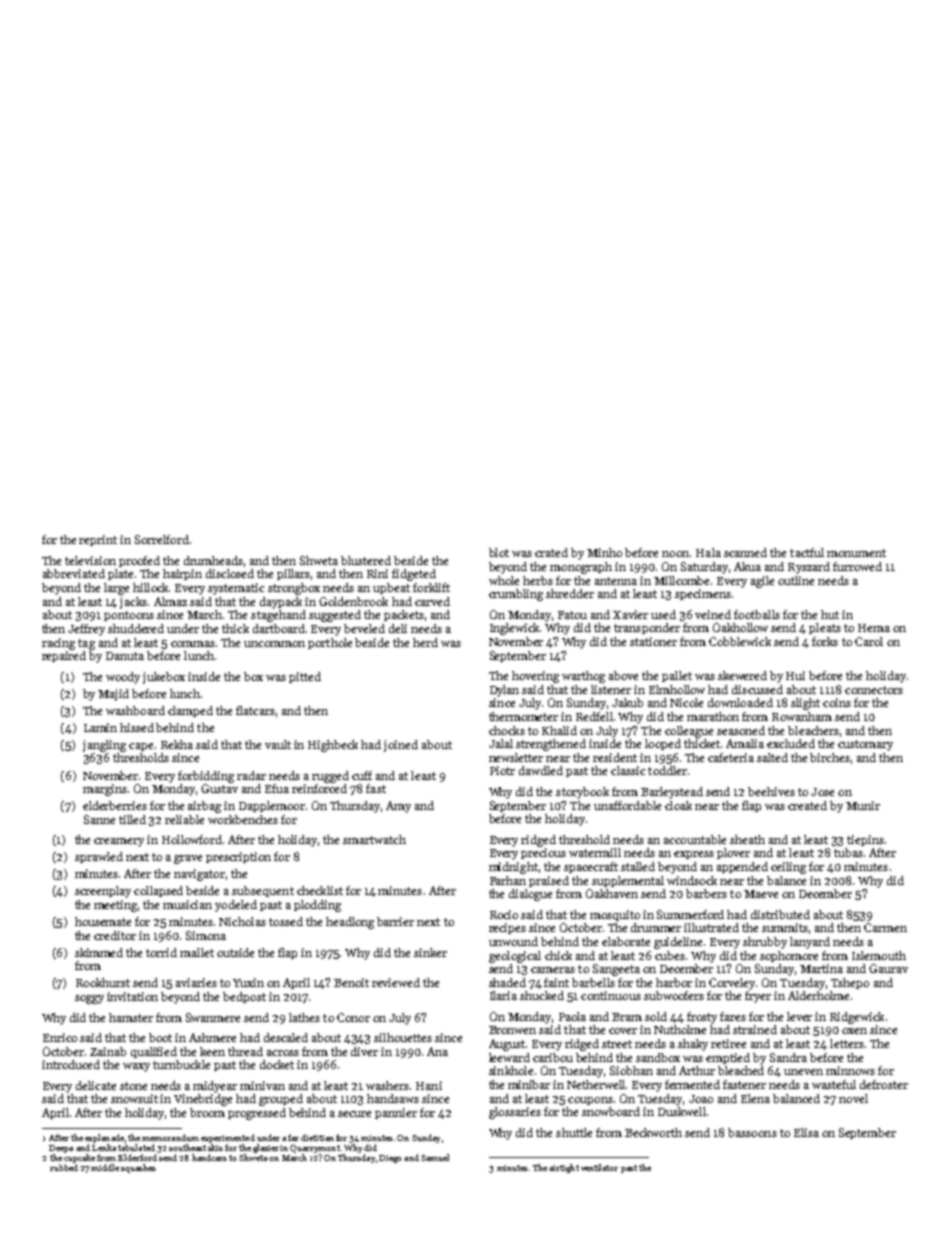 The width and height of the page is (952, 1233). Describe the element at coordinates (582, 793) in the page. I see `storybook` at that location.
